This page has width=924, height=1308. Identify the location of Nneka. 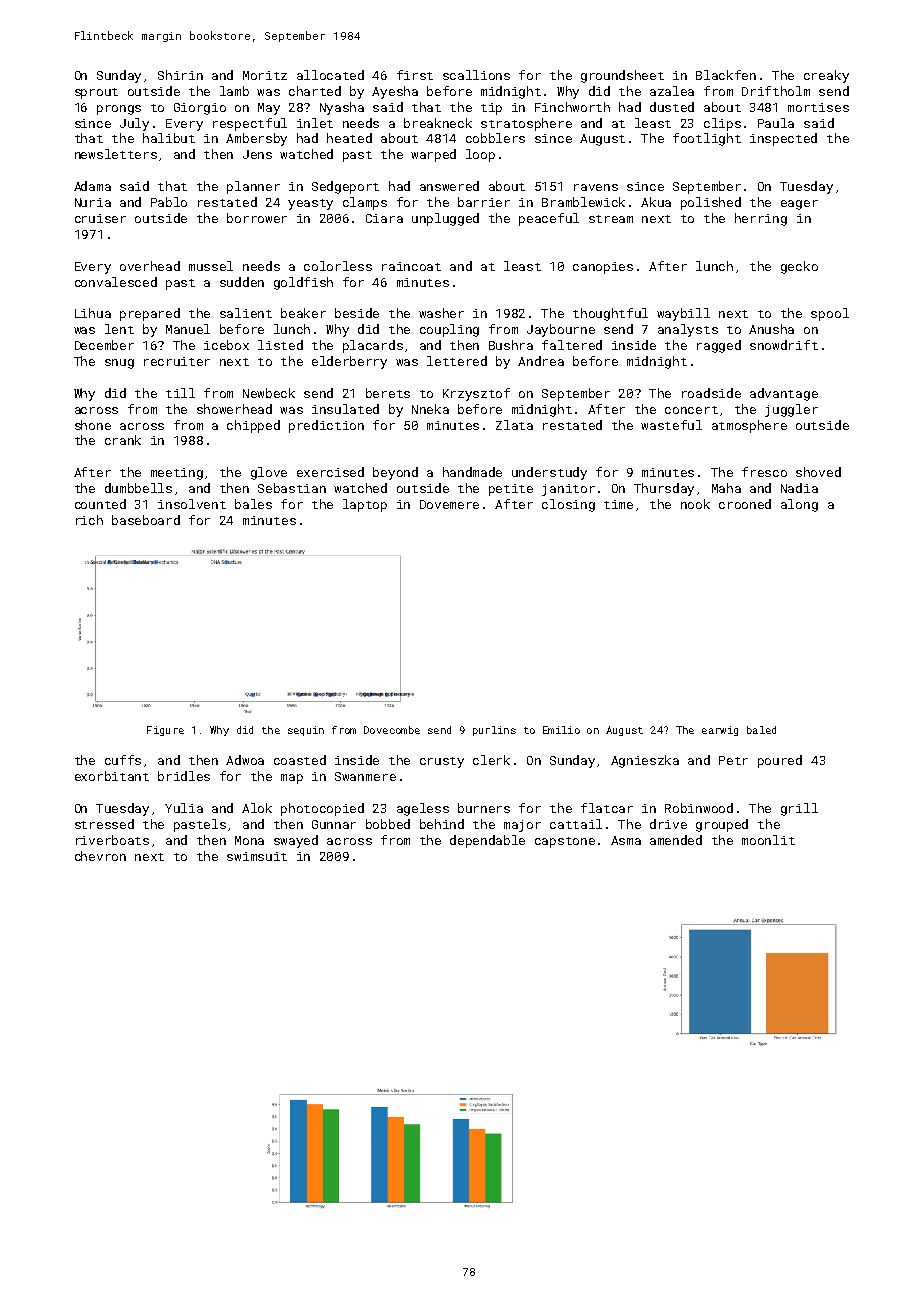
(430, 409).
